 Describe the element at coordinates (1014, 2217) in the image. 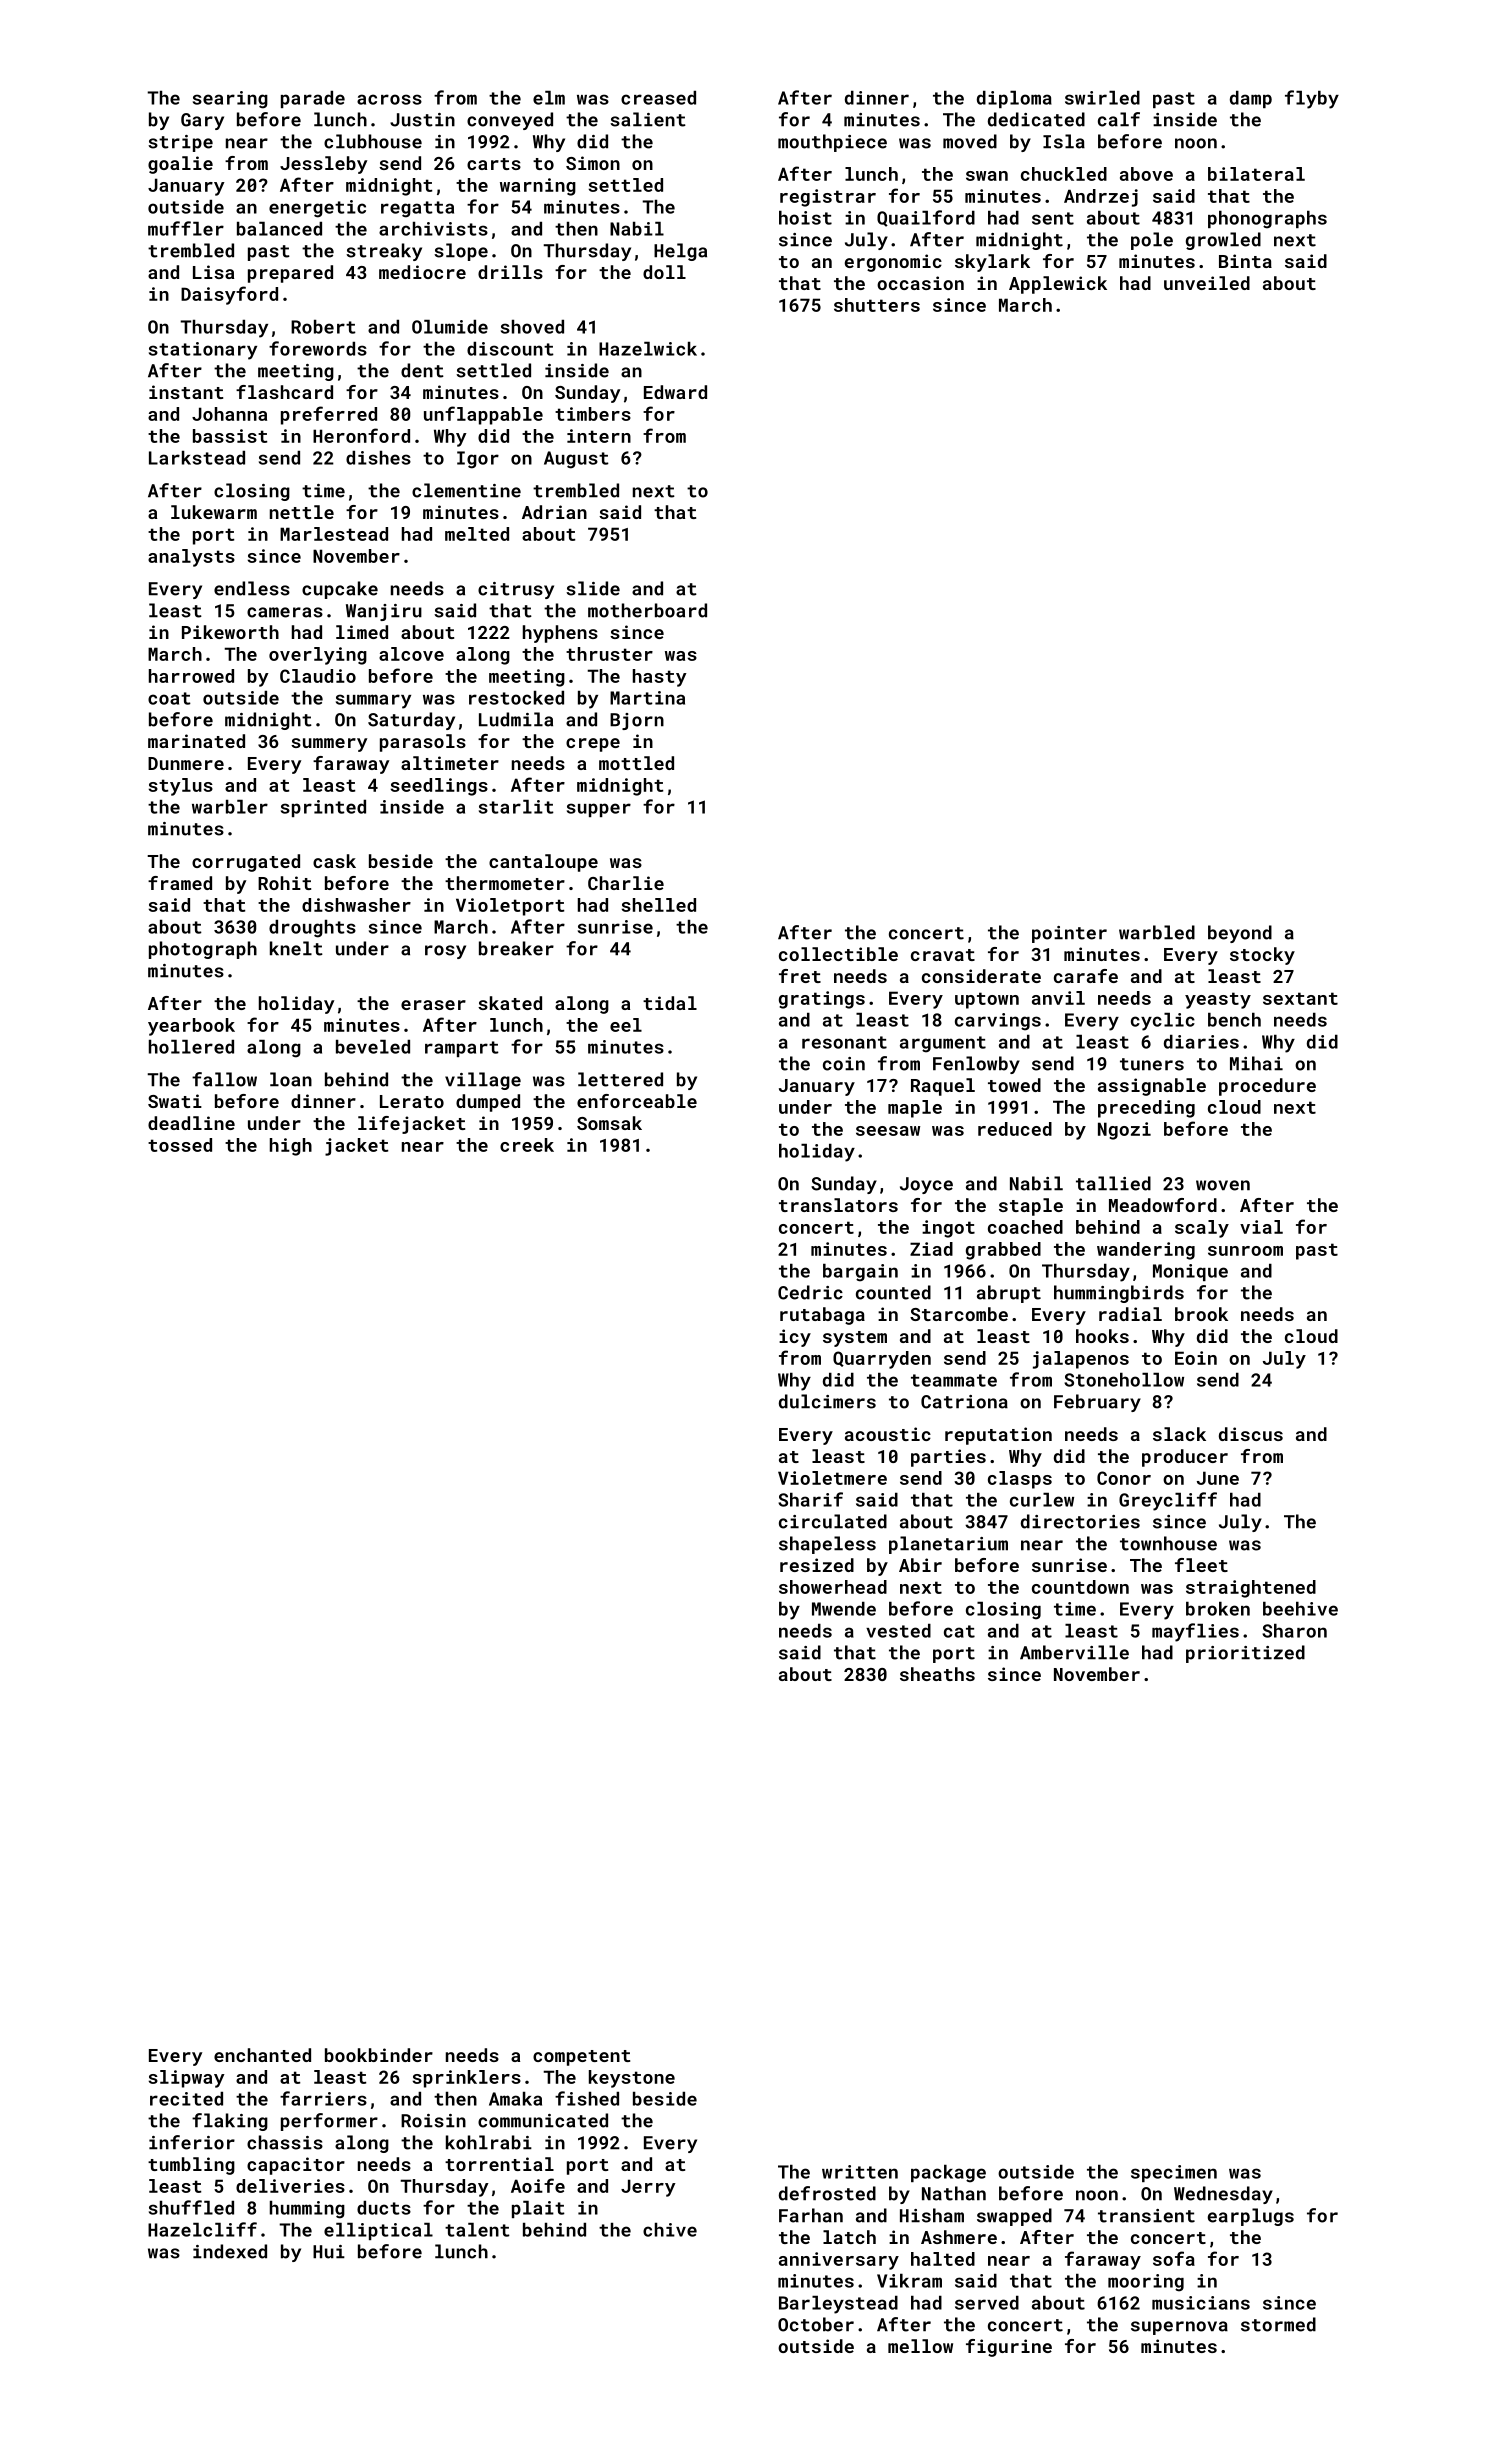

I see `swapped` at that location.
